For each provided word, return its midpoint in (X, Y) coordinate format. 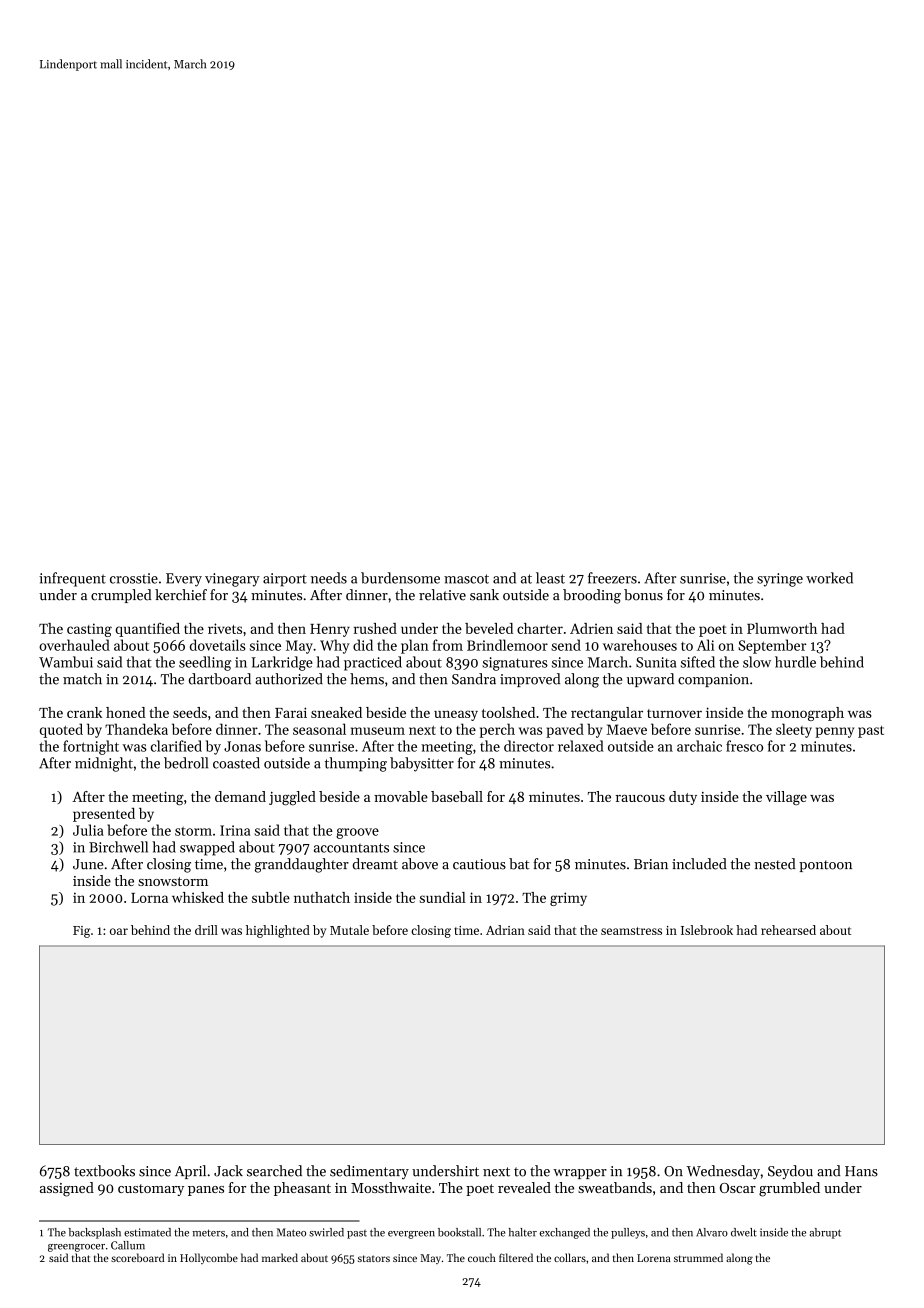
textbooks (104, 1171)
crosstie (134, 578)
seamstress (631, 931)
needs (329, 578)
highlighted (278, 931)
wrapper (580, 1174)
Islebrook (707, 930)
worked (829, 578)
